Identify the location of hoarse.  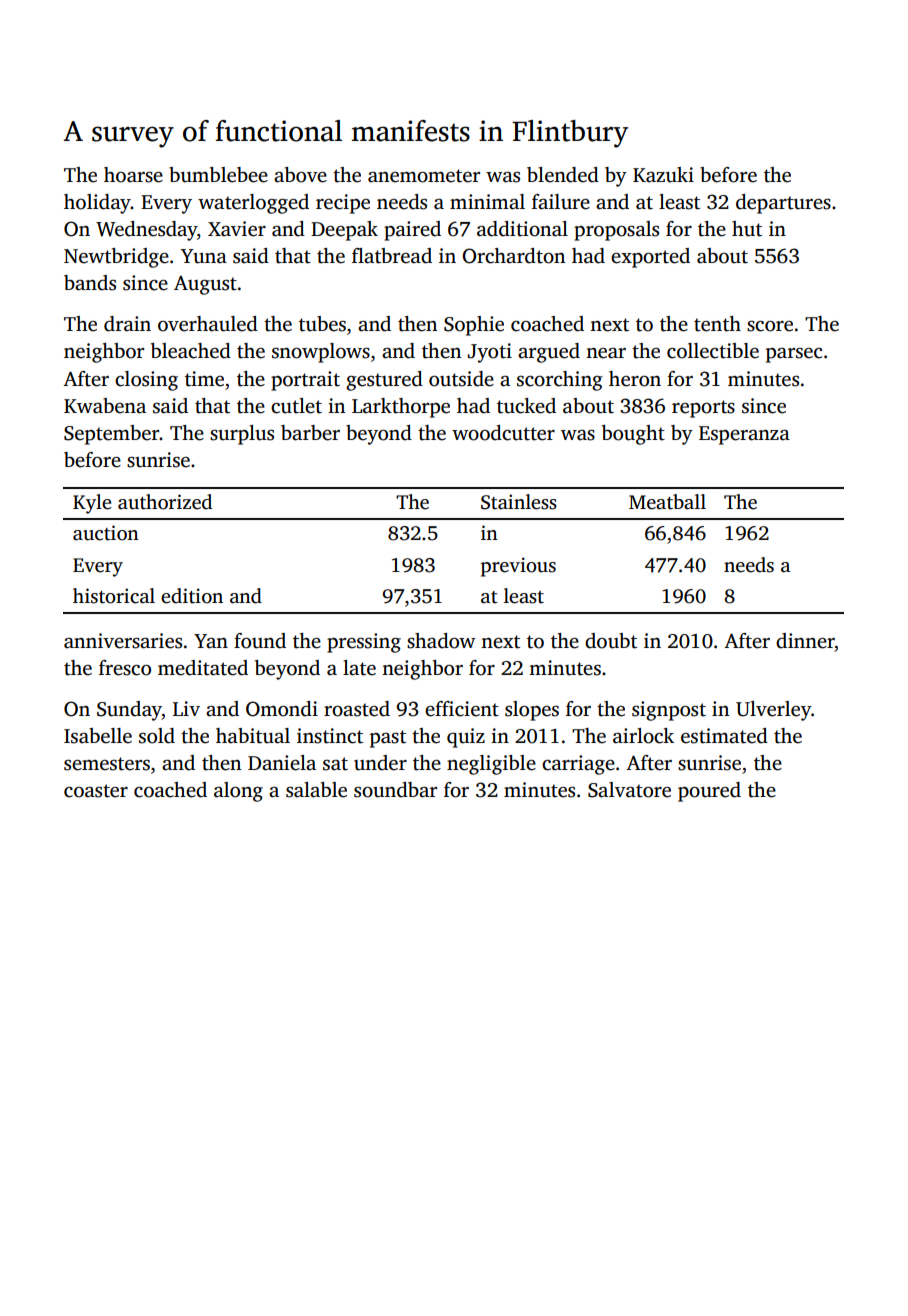
(133, 175).
